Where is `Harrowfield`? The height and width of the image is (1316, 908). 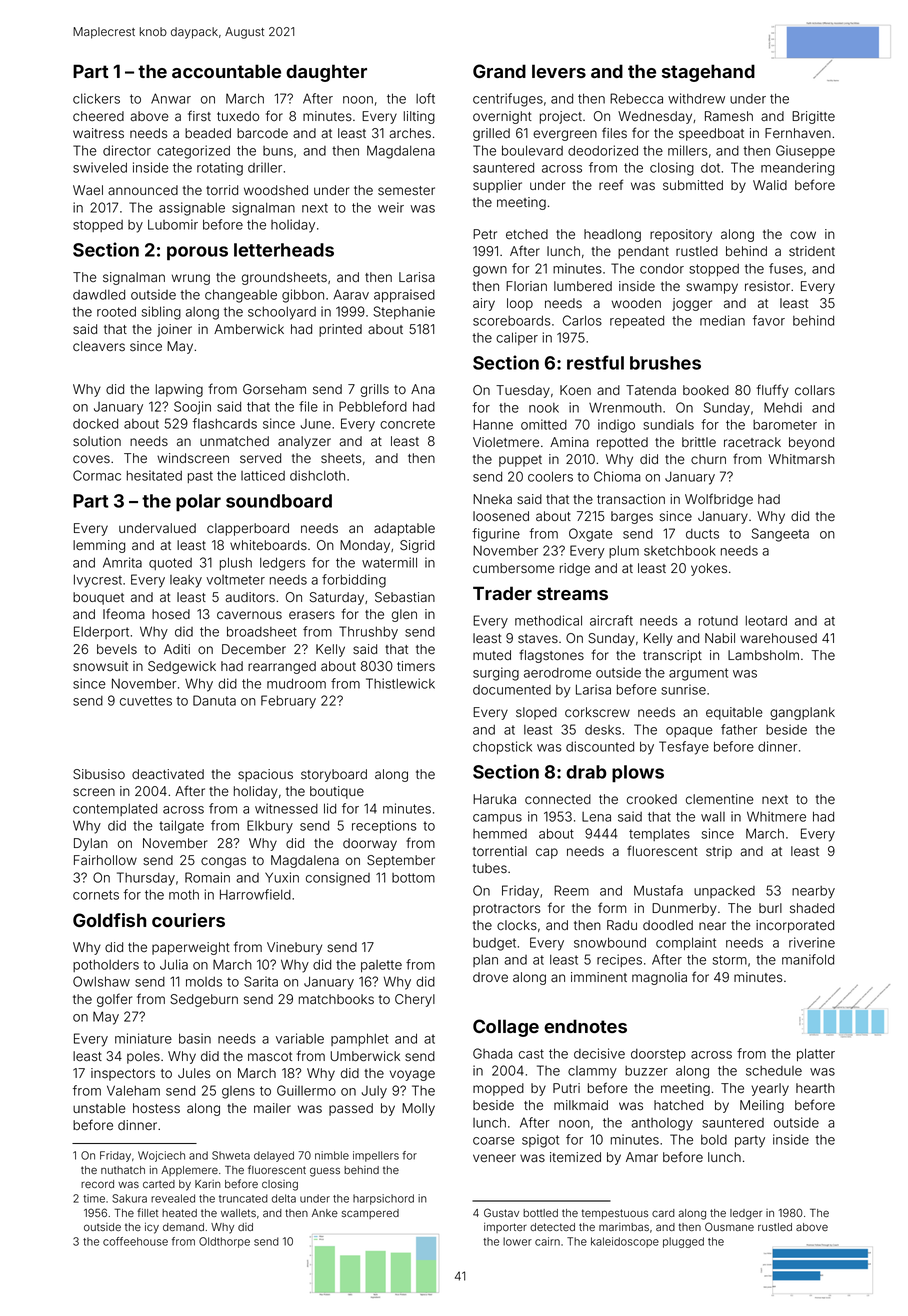
Harrowfield is located at coordinates (255, 894).
